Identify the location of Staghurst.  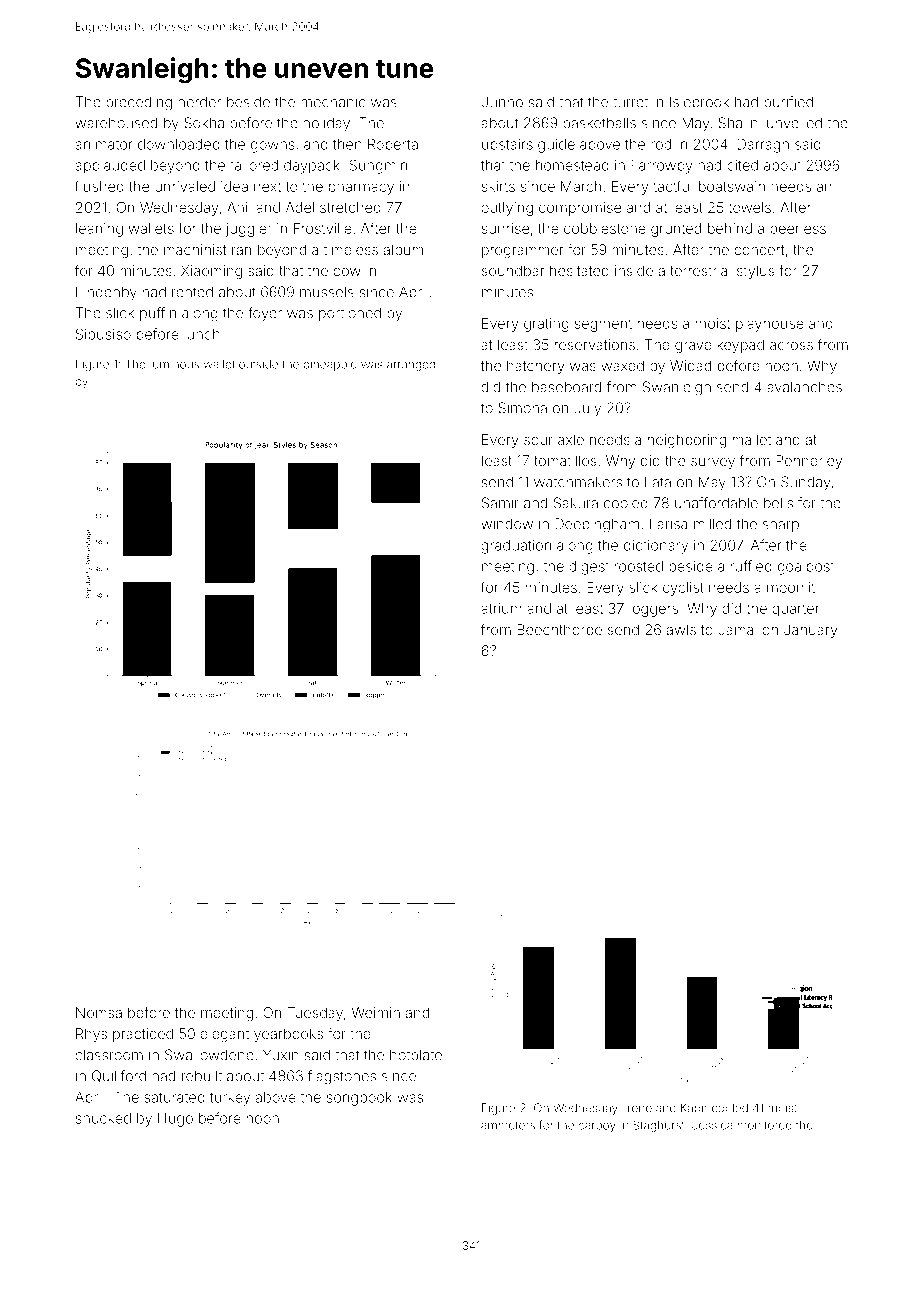
(658, 1126).
